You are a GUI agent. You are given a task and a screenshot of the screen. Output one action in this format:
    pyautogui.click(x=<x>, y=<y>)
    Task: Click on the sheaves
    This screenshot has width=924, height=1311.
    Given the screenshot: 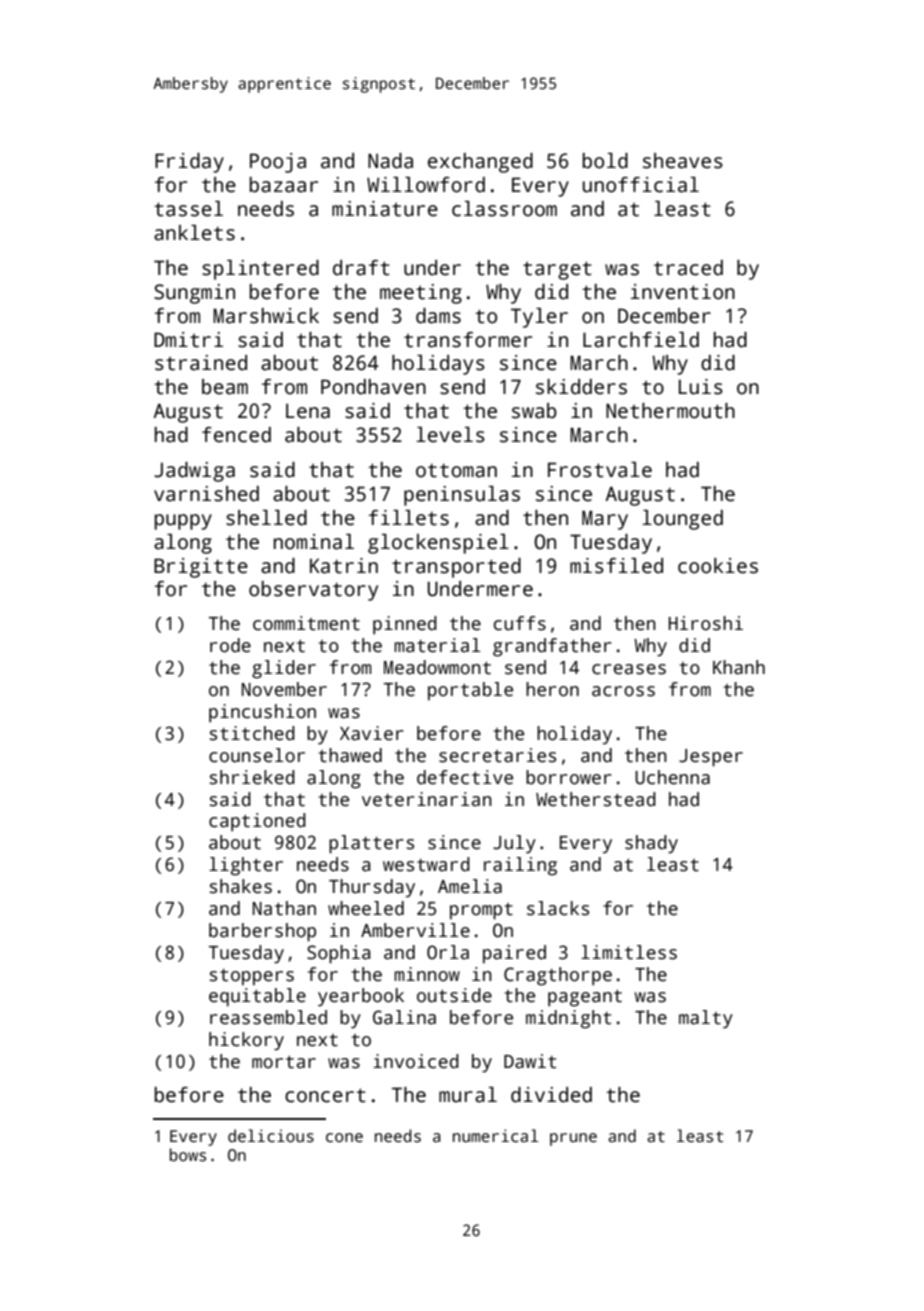 What is the action you would take?
    pyautogui.click(x=683, y=161)
